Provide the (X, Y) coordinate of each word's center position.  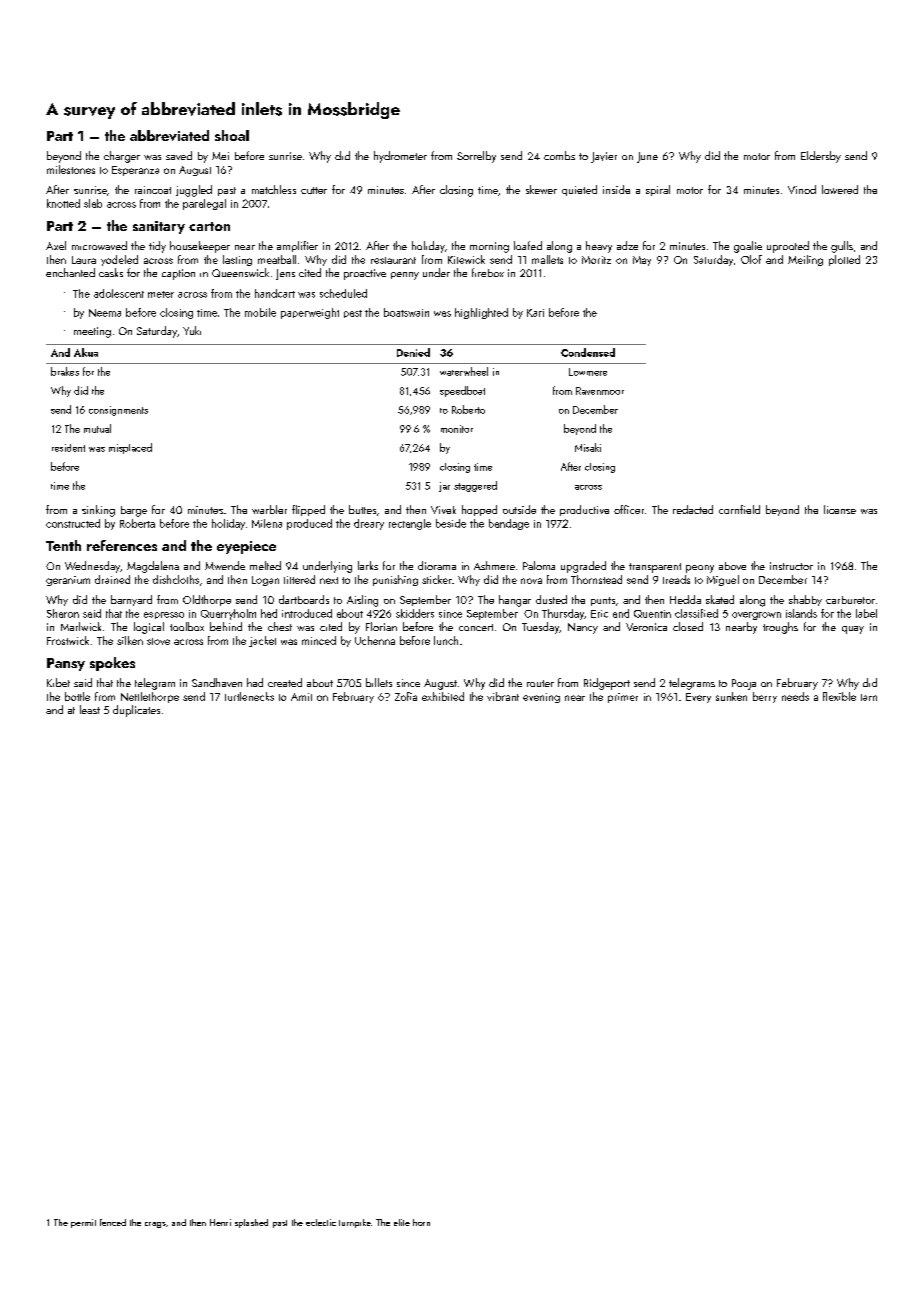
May (642, 261)
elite (402, 1222)
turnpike (355, 1223)
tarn (869, 697)
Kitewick (466, 259)
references (122, 545)
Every (698, 698)
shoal (232, 135)
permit (83, 1223)
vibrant (503, 696)
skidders (415, 613)
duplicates (136, 711)
